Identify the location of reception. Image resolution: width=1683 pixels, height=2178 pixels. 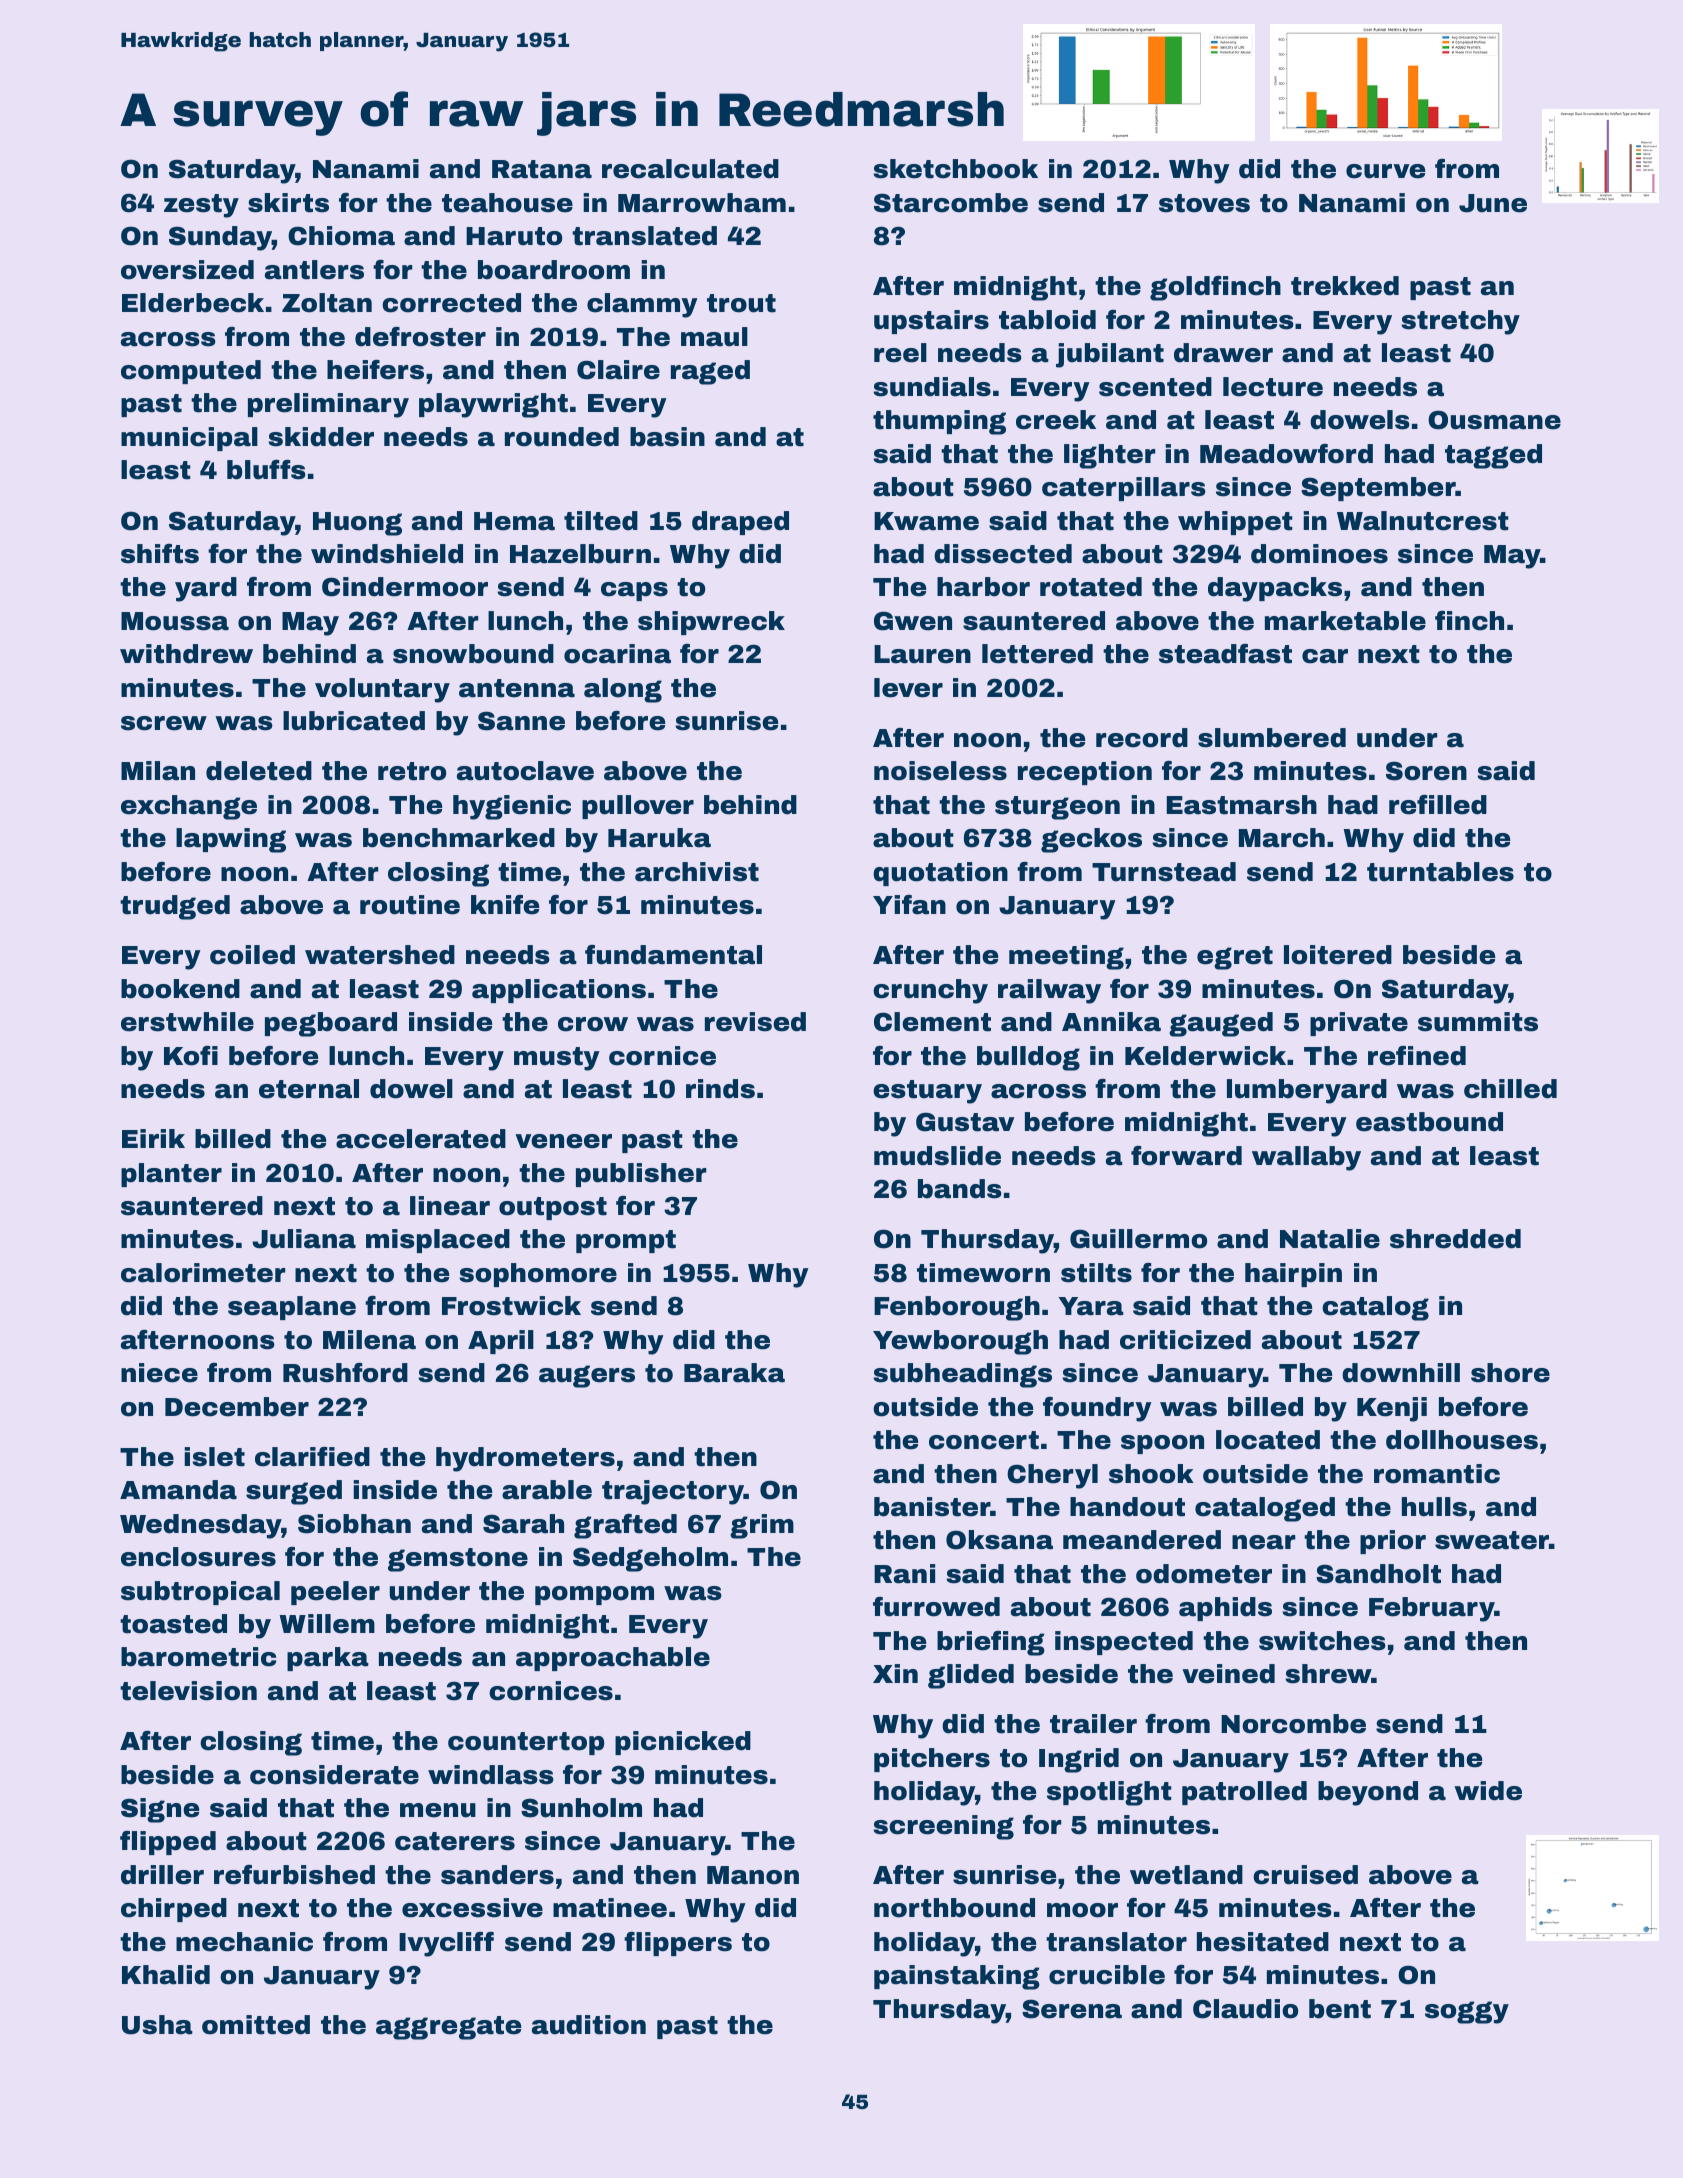
(1085, 773).
